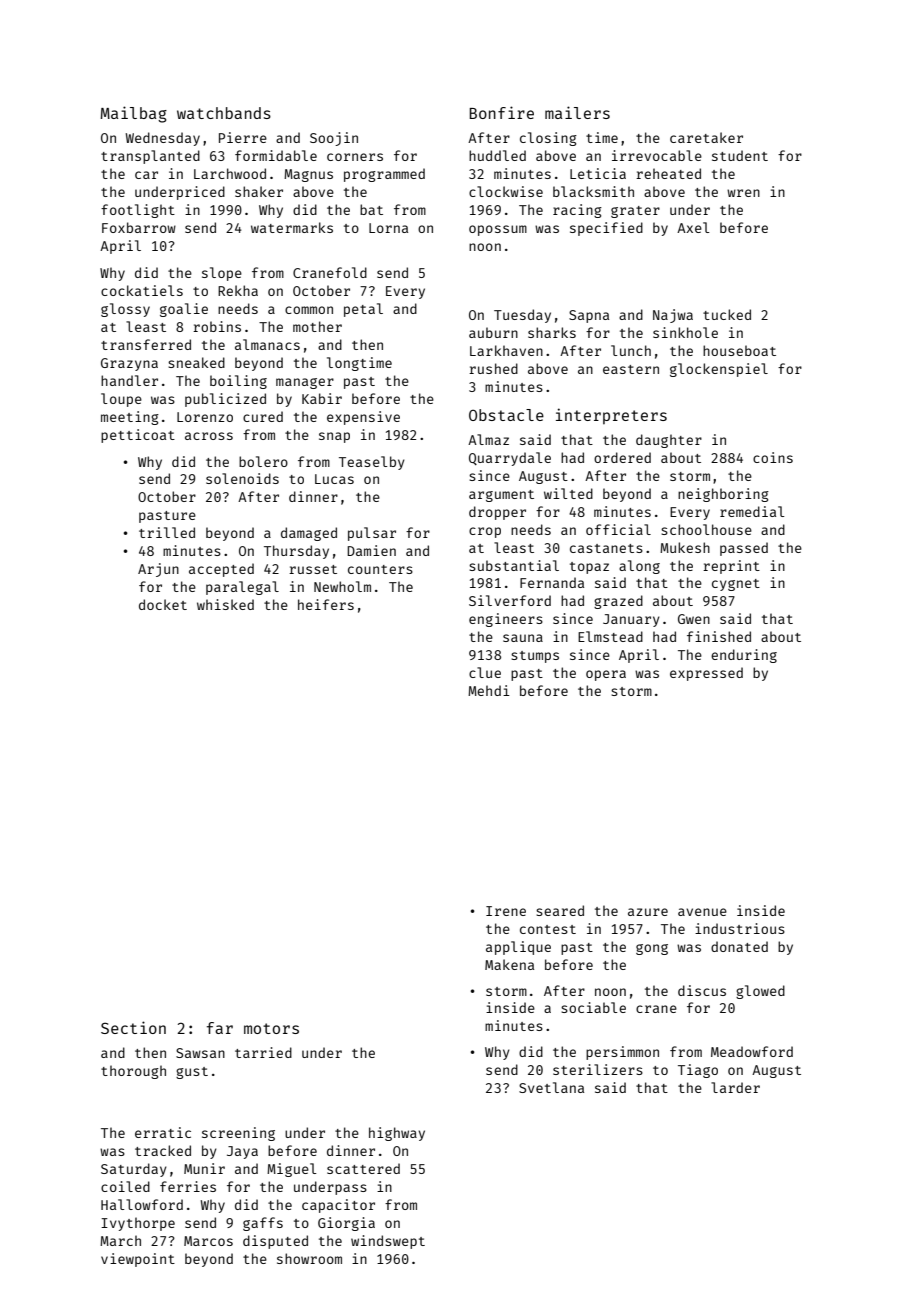  Describe the element at coordinates (271, 1028) in the screenshot. I see `motors` at that location.
